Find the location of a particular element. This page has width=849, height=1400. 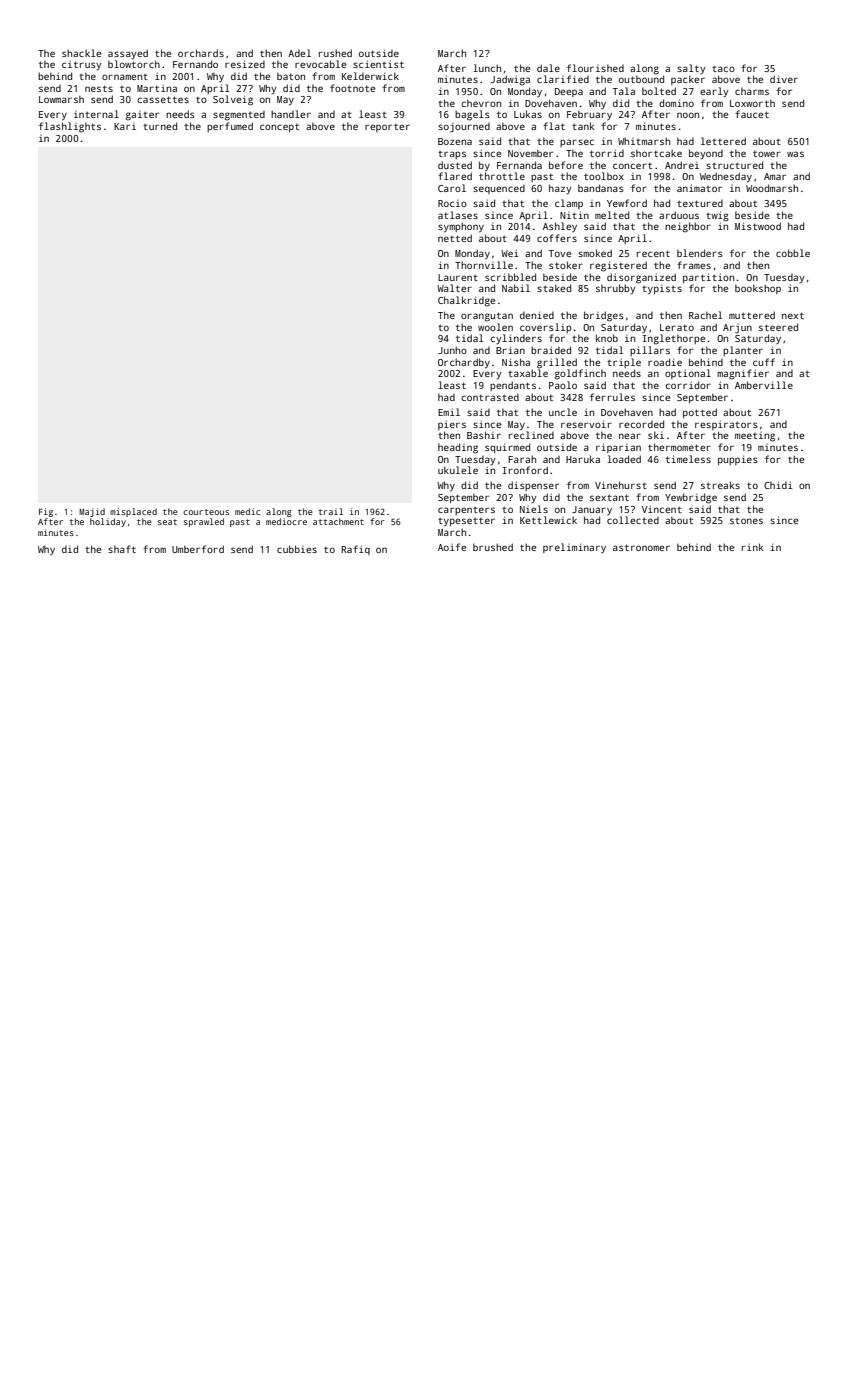

astronomer is located at coordinates (641, 547).
